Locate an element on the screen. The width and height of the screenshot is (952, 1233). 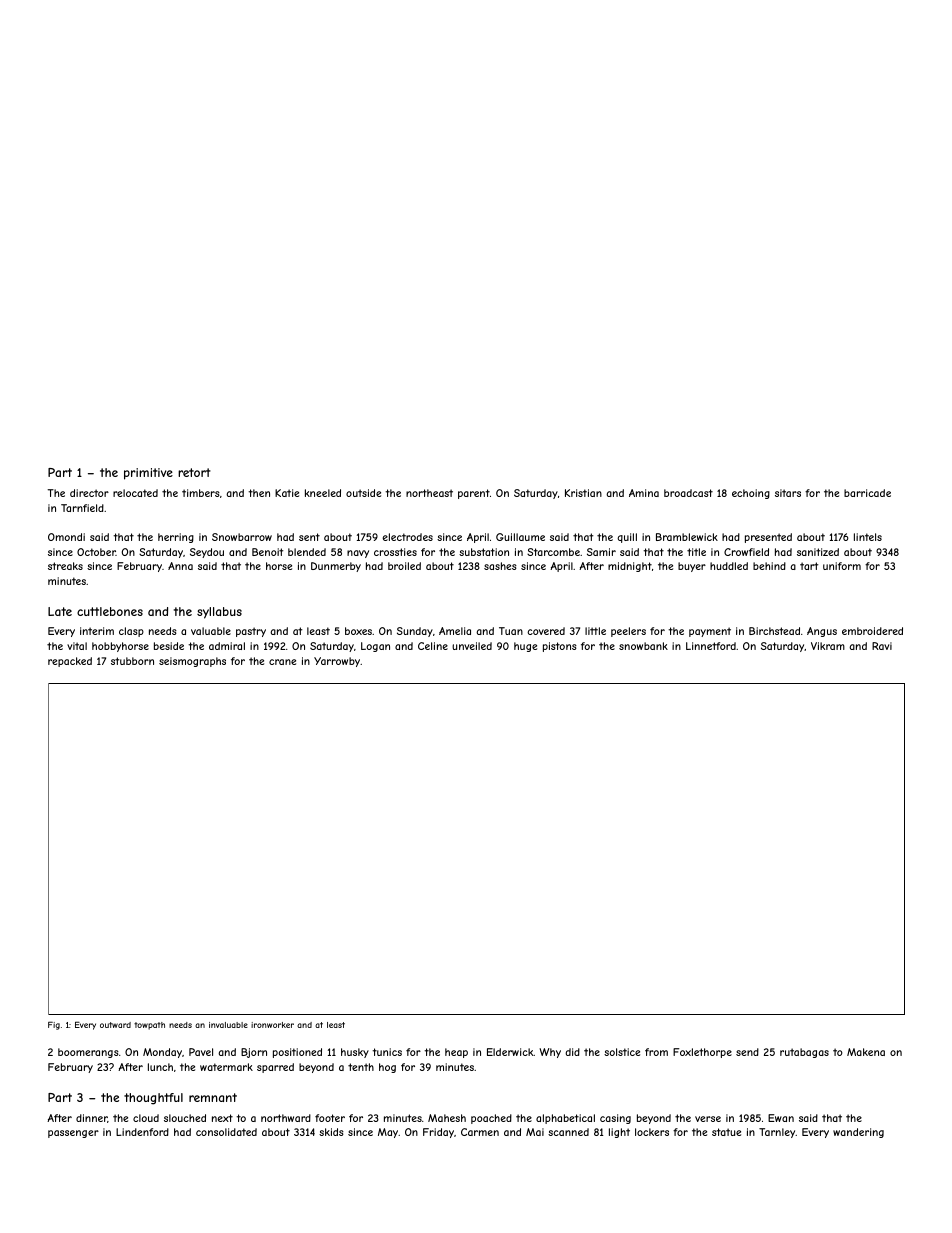
streaks is located at coordinates (65, 566).
